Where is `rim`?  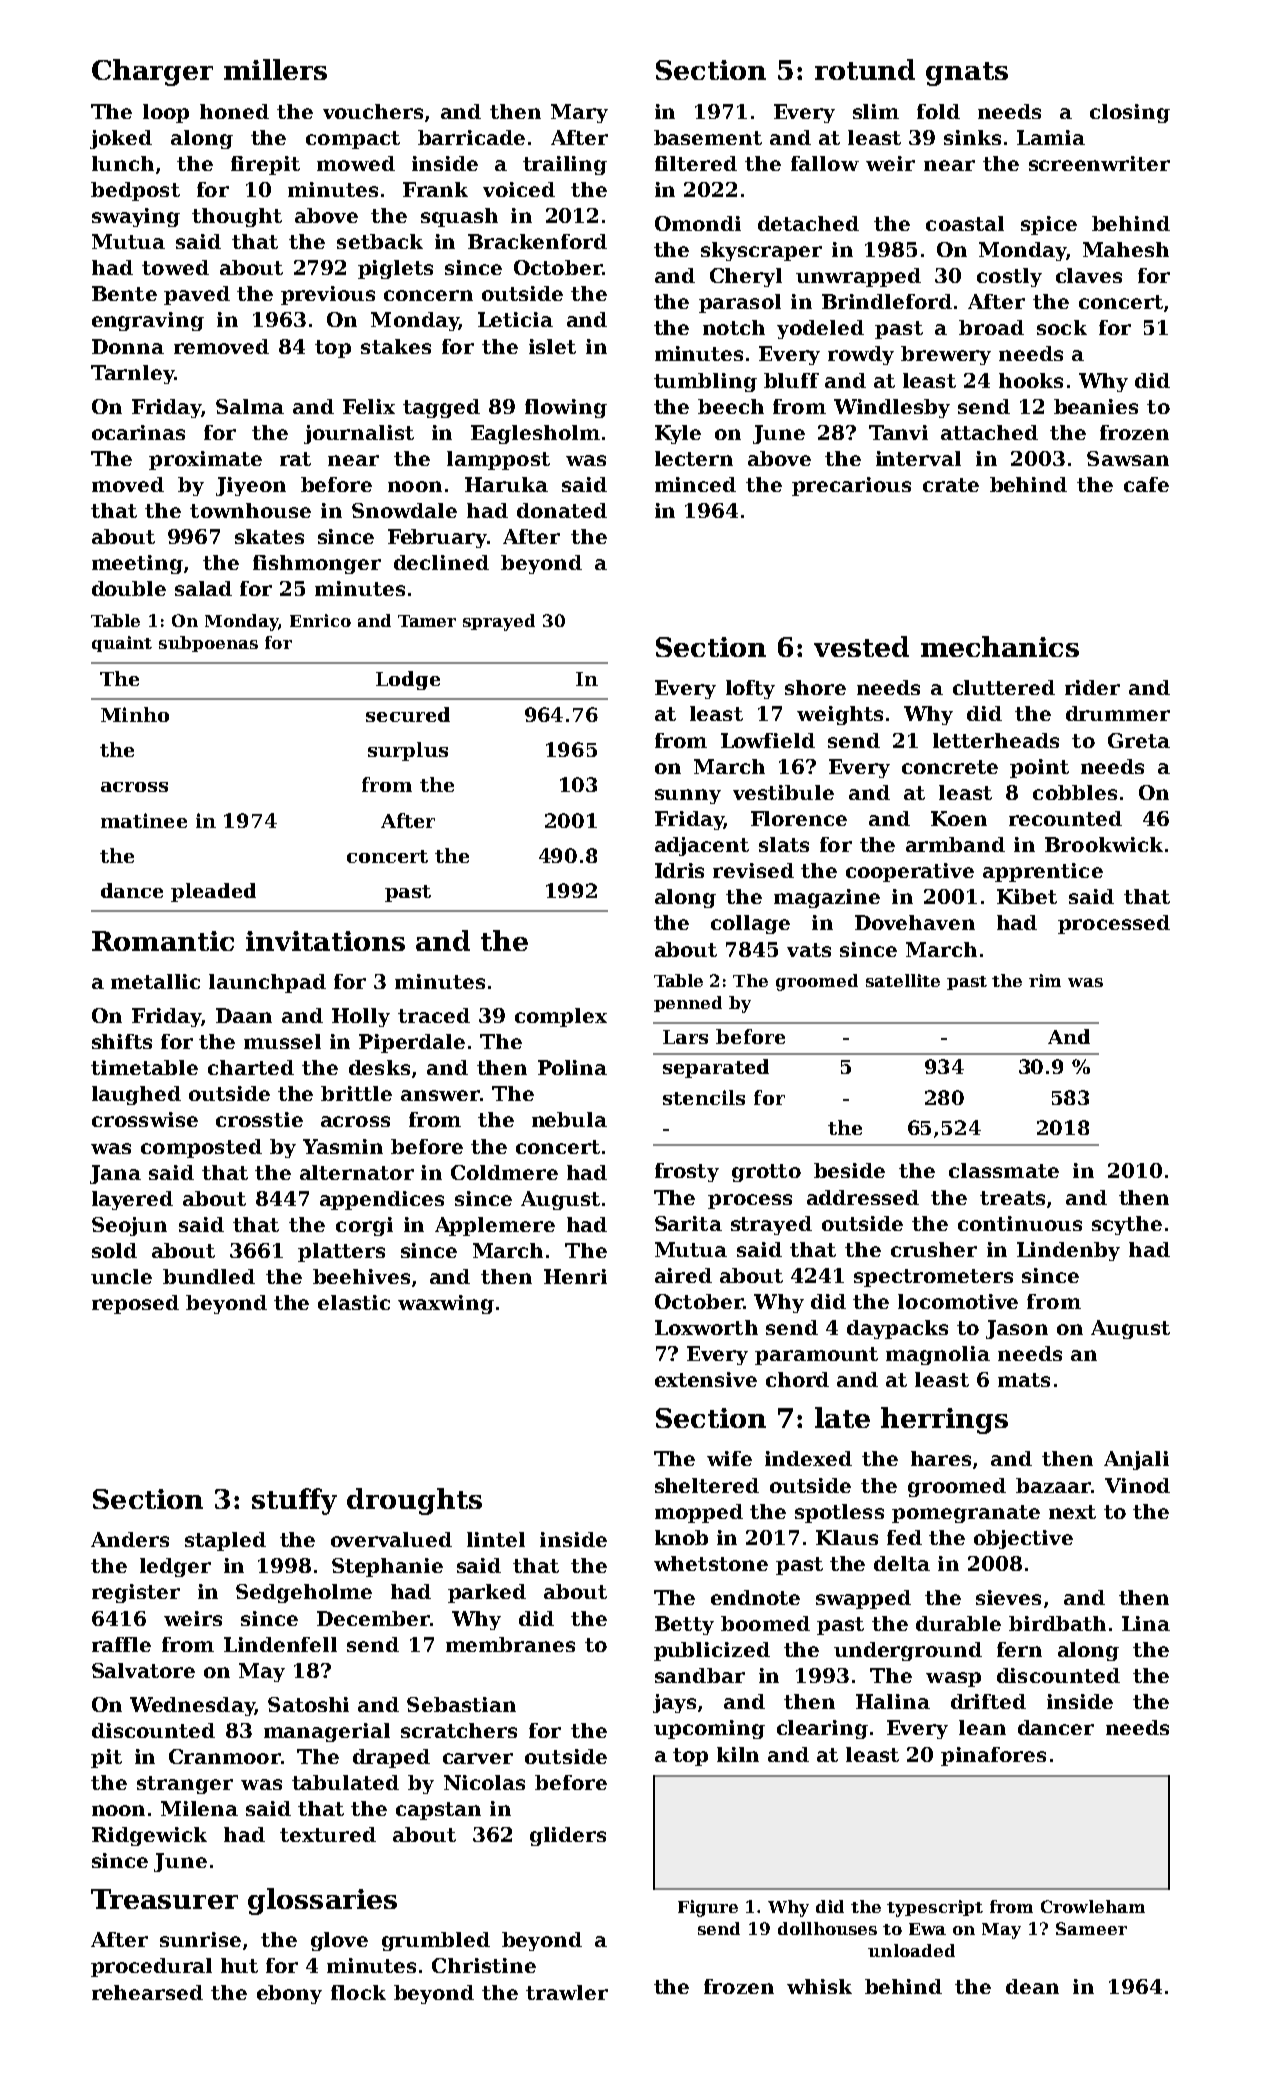
rim is located at coordinates (1045, 980).
